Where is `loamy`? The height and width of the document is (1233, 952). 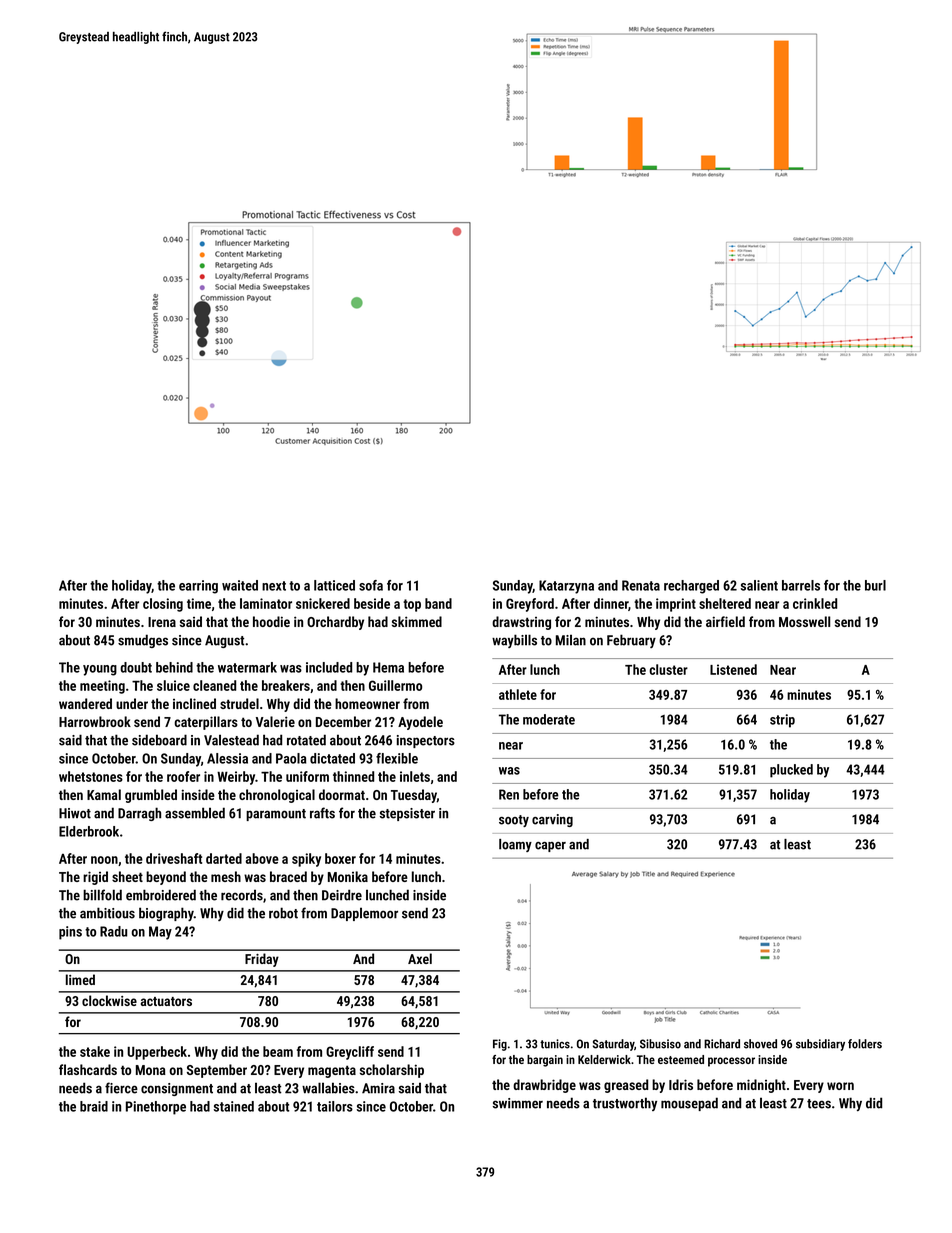
loamy is located at coordinates (515, 845).
